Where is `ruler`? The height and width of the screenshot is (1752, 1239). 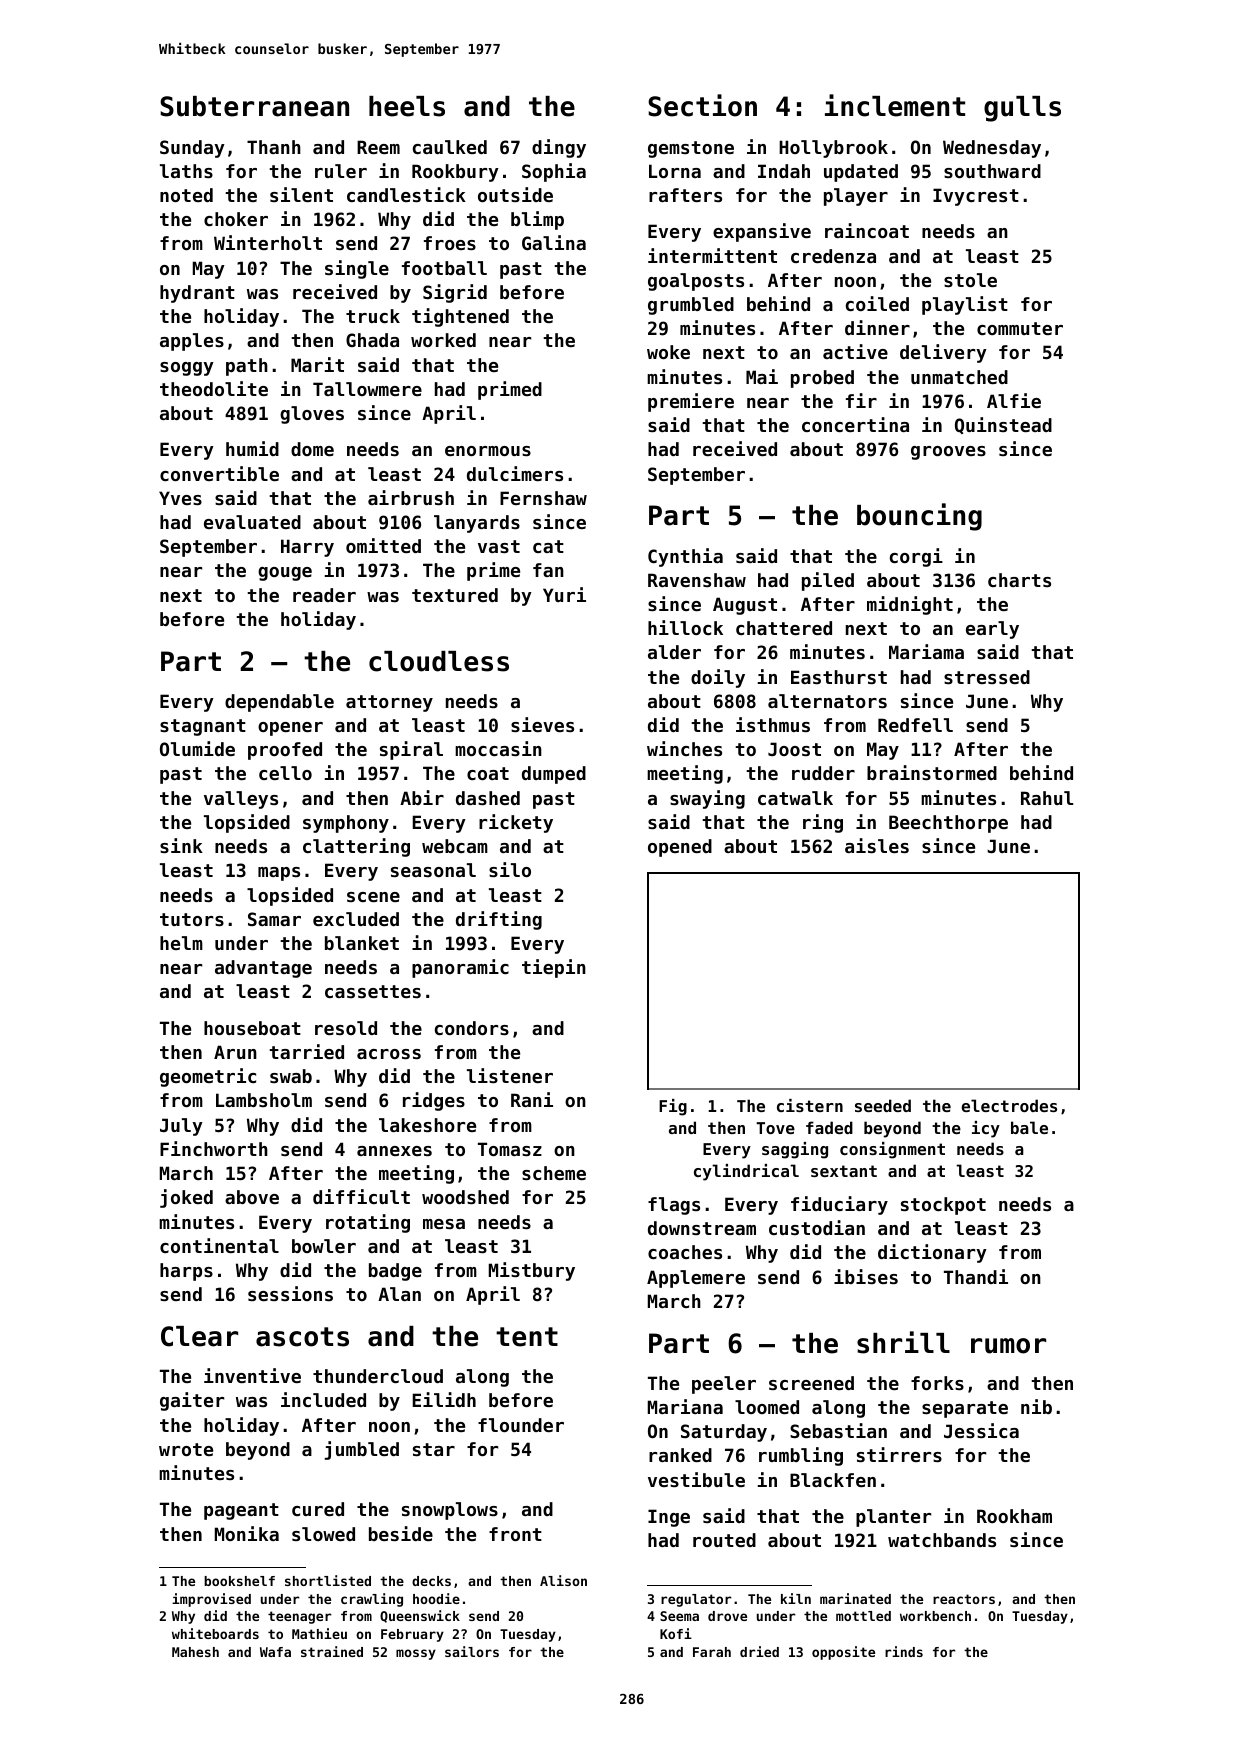 ruler is located at coordinates (341, 171).
